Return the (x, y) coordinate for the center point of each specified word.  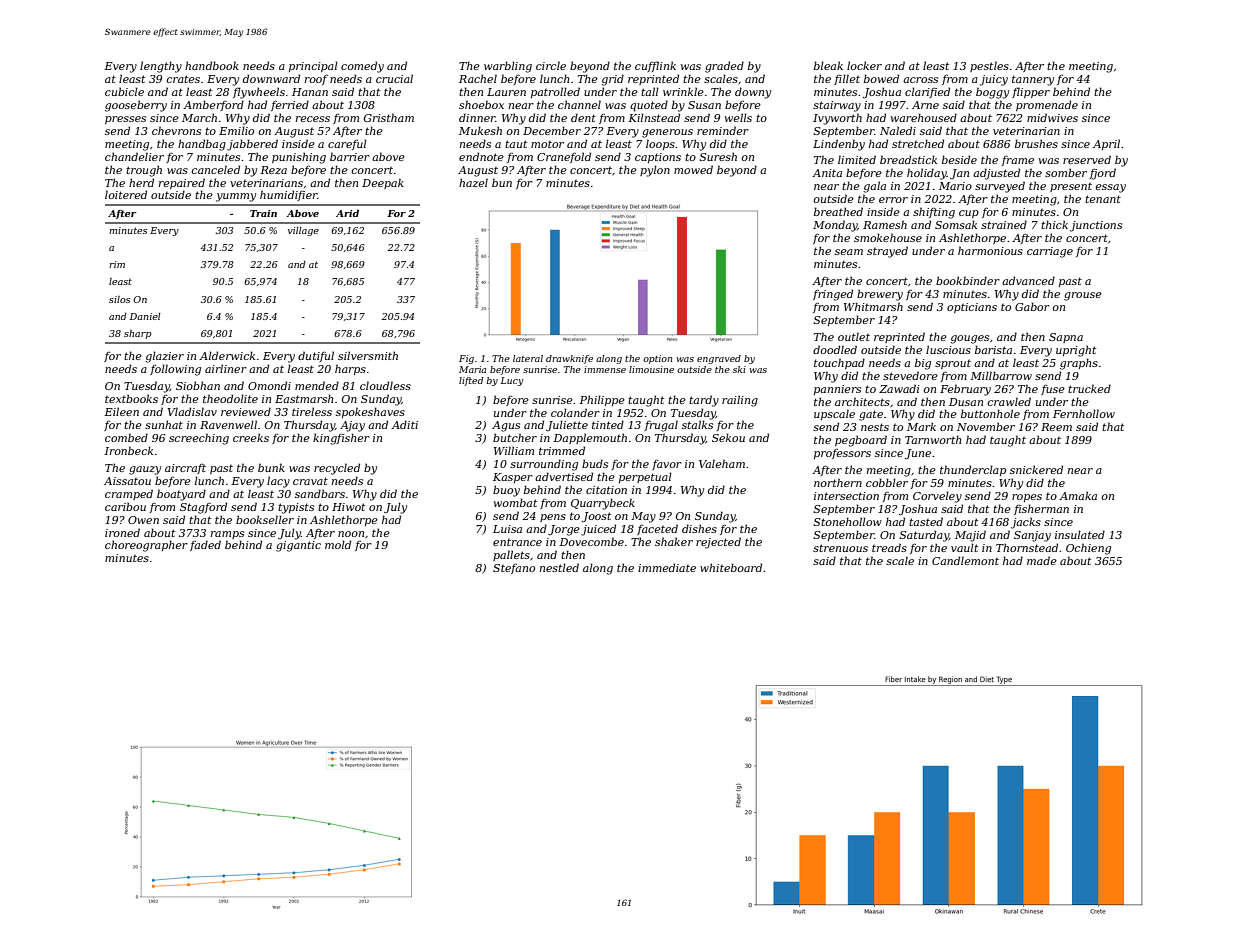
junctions (1096, 226)
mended (317, 385)
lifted (471, 381)
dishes (699, 528)
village (303, 231)
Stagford (203, 508)
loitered (126, 194)
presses (125, 120)
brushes (1036, 143)
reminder (723, 130)
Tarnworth (933, 439)
